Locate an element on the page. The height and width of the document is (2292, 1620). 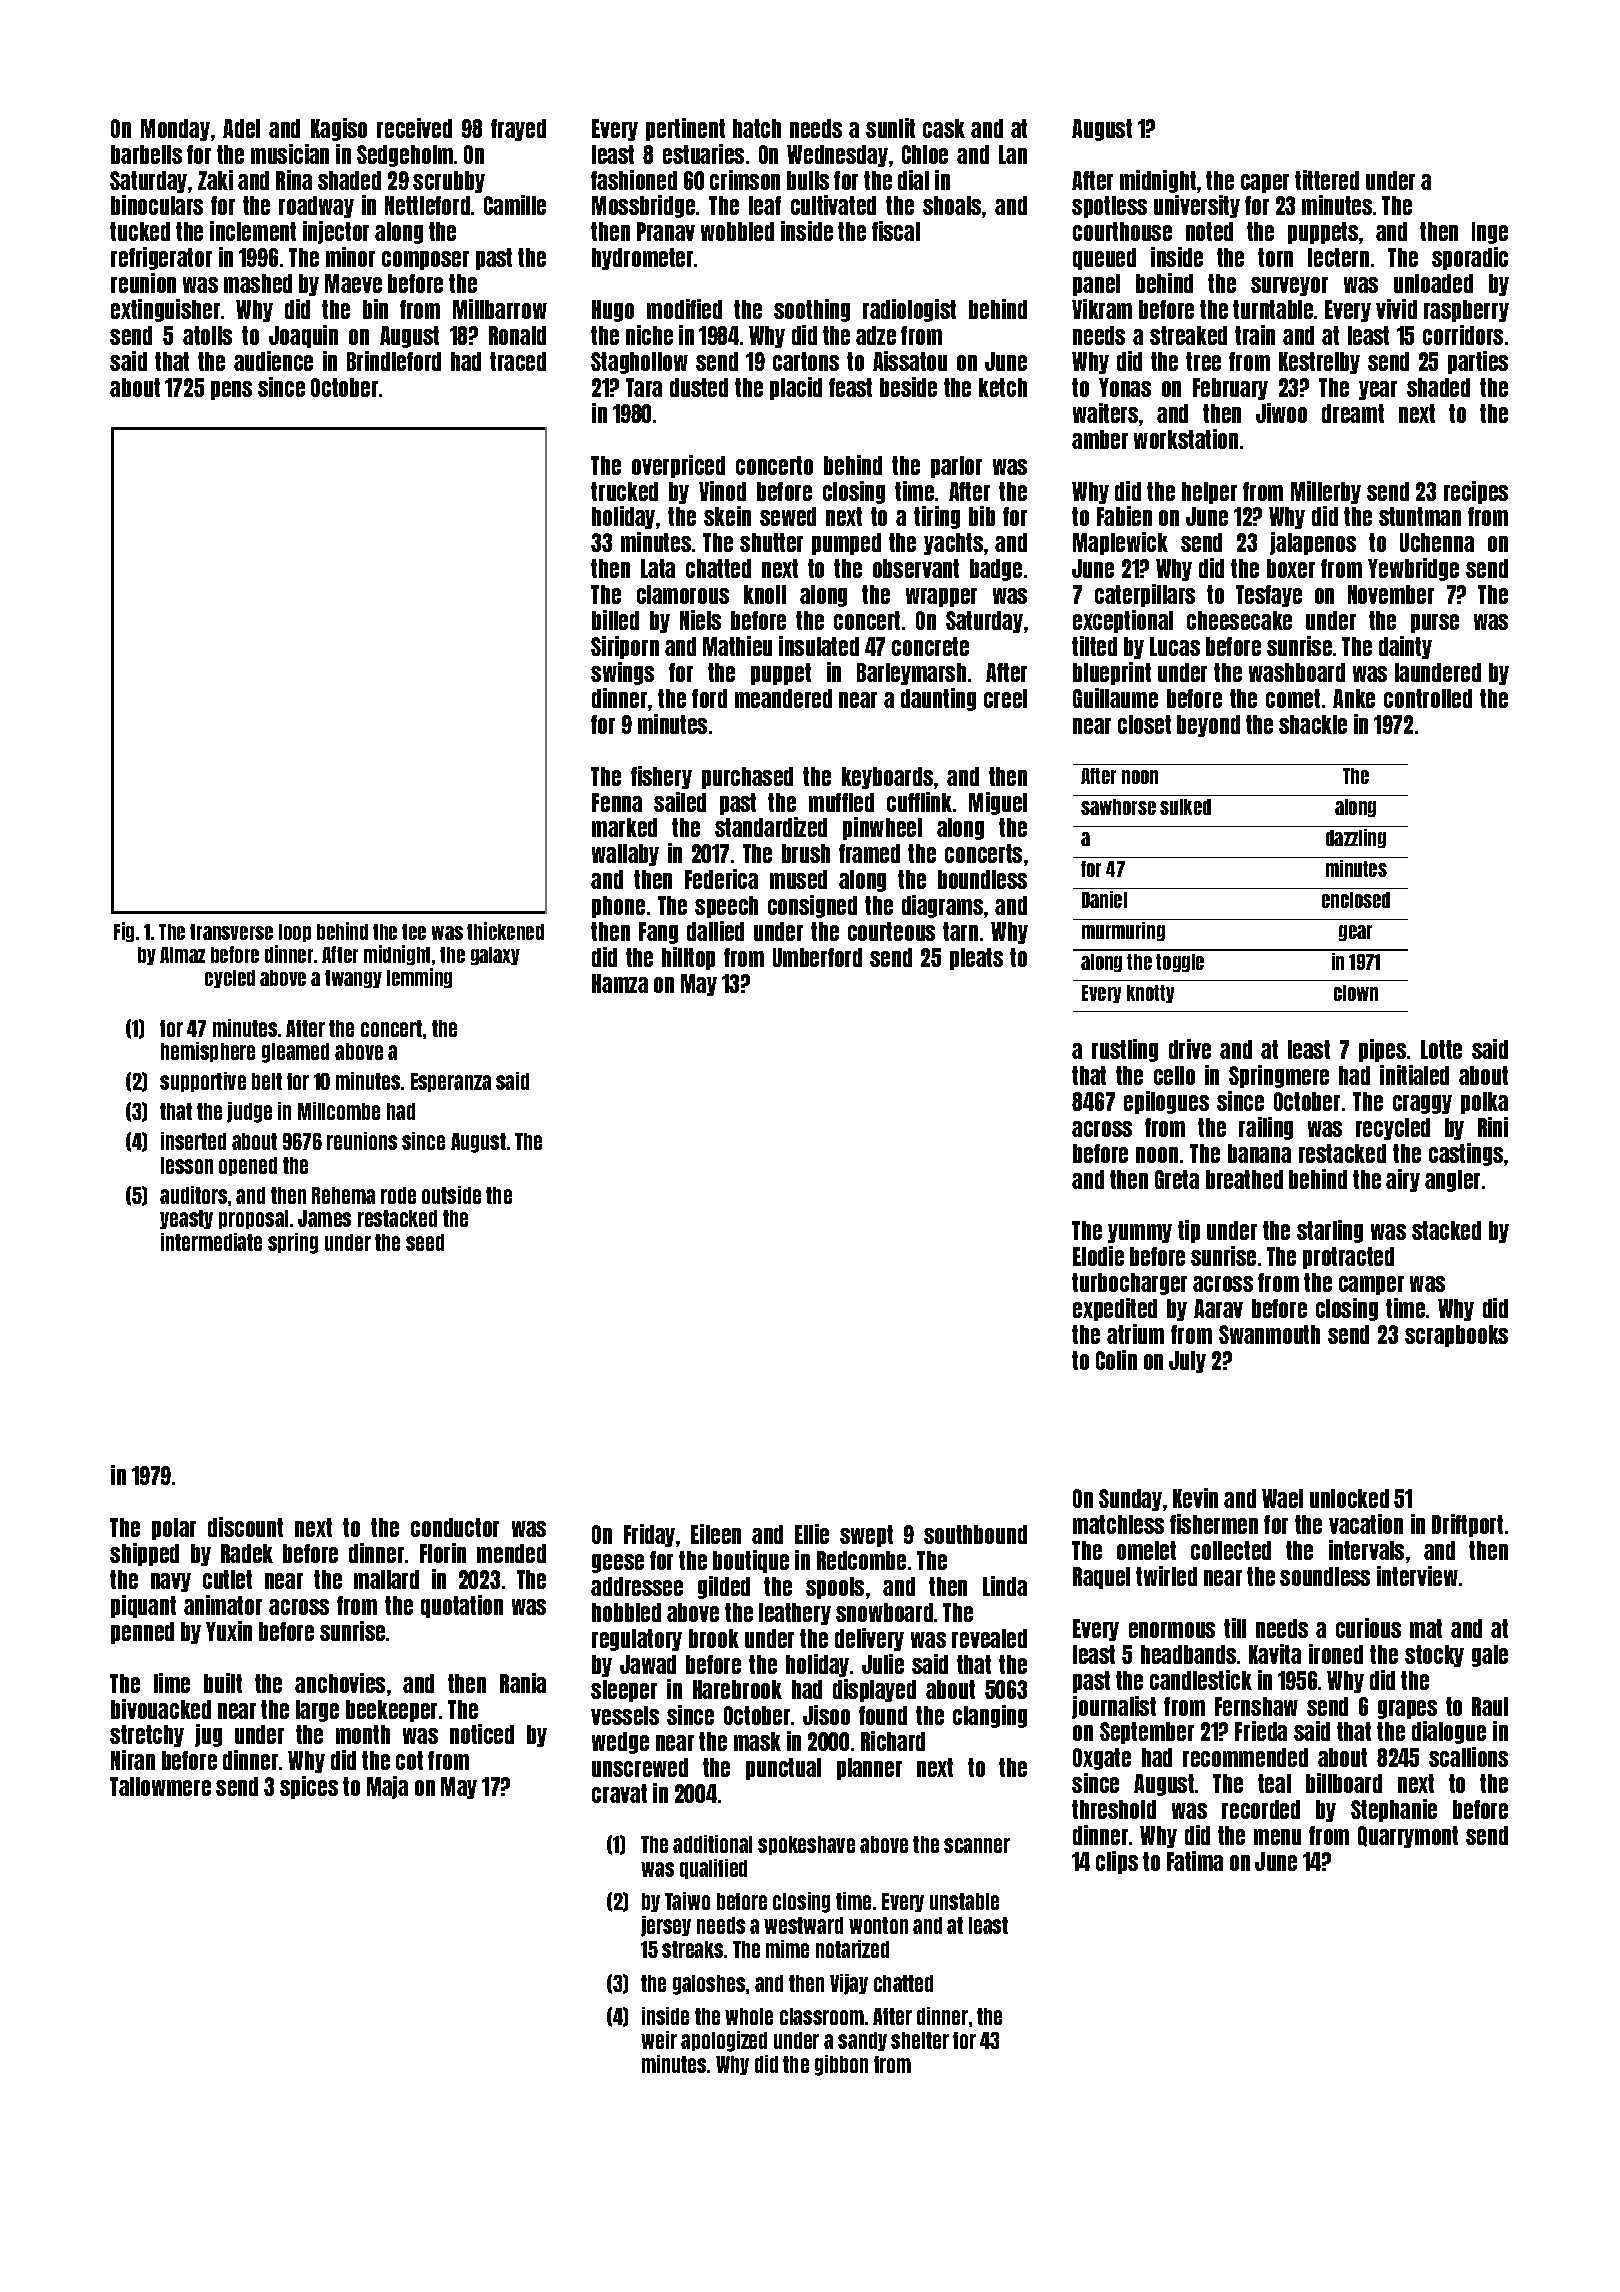
snowboard is located at coordinates (884, 1612).
